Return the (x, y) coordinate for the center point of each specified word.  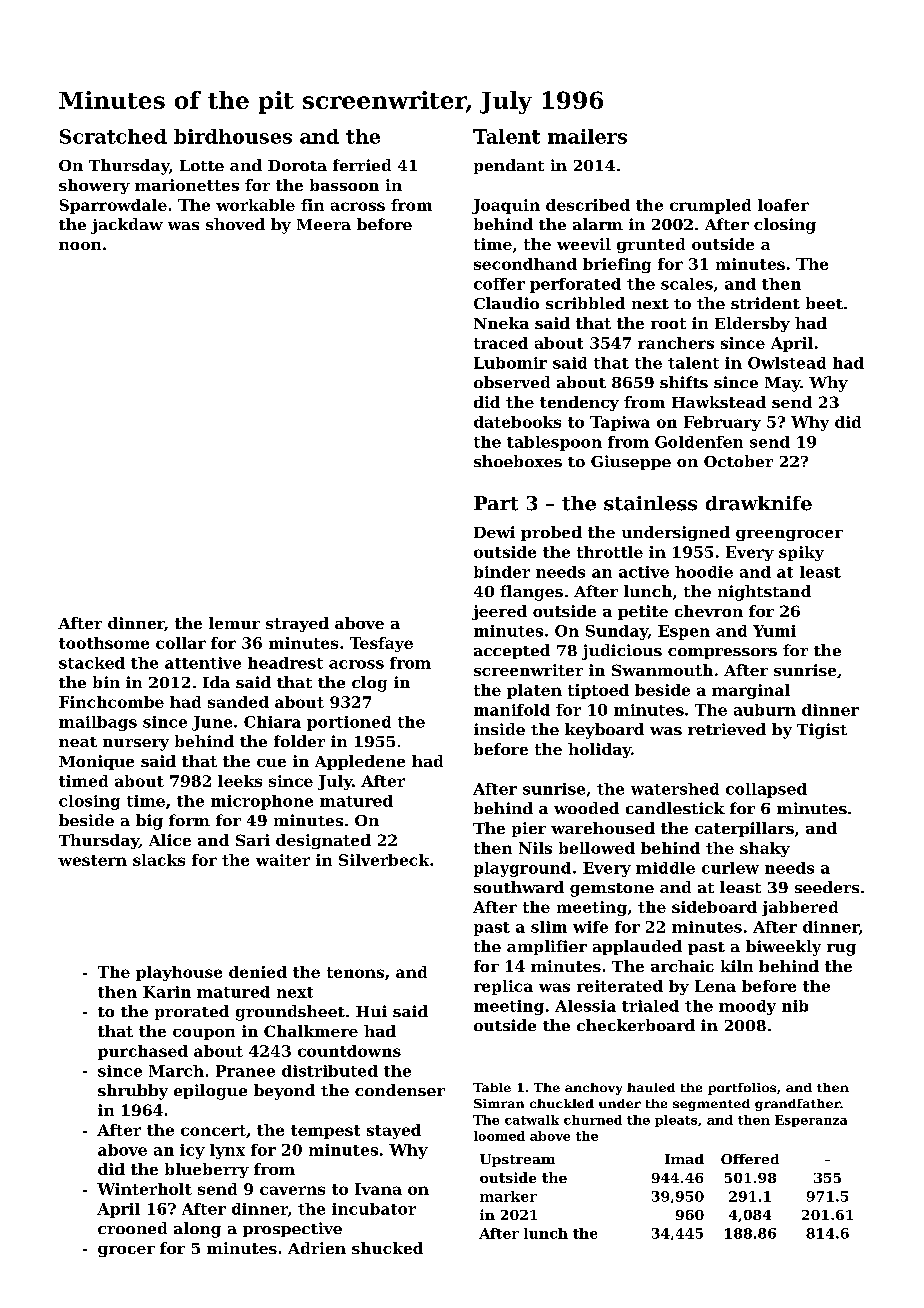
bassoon (344, 185)
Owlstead (787, 363)
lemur (234, 623)
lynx (227, 1151)
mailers (587, 136)
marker (508, 1196)
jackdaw (127, 226)
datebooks (517, 422)
